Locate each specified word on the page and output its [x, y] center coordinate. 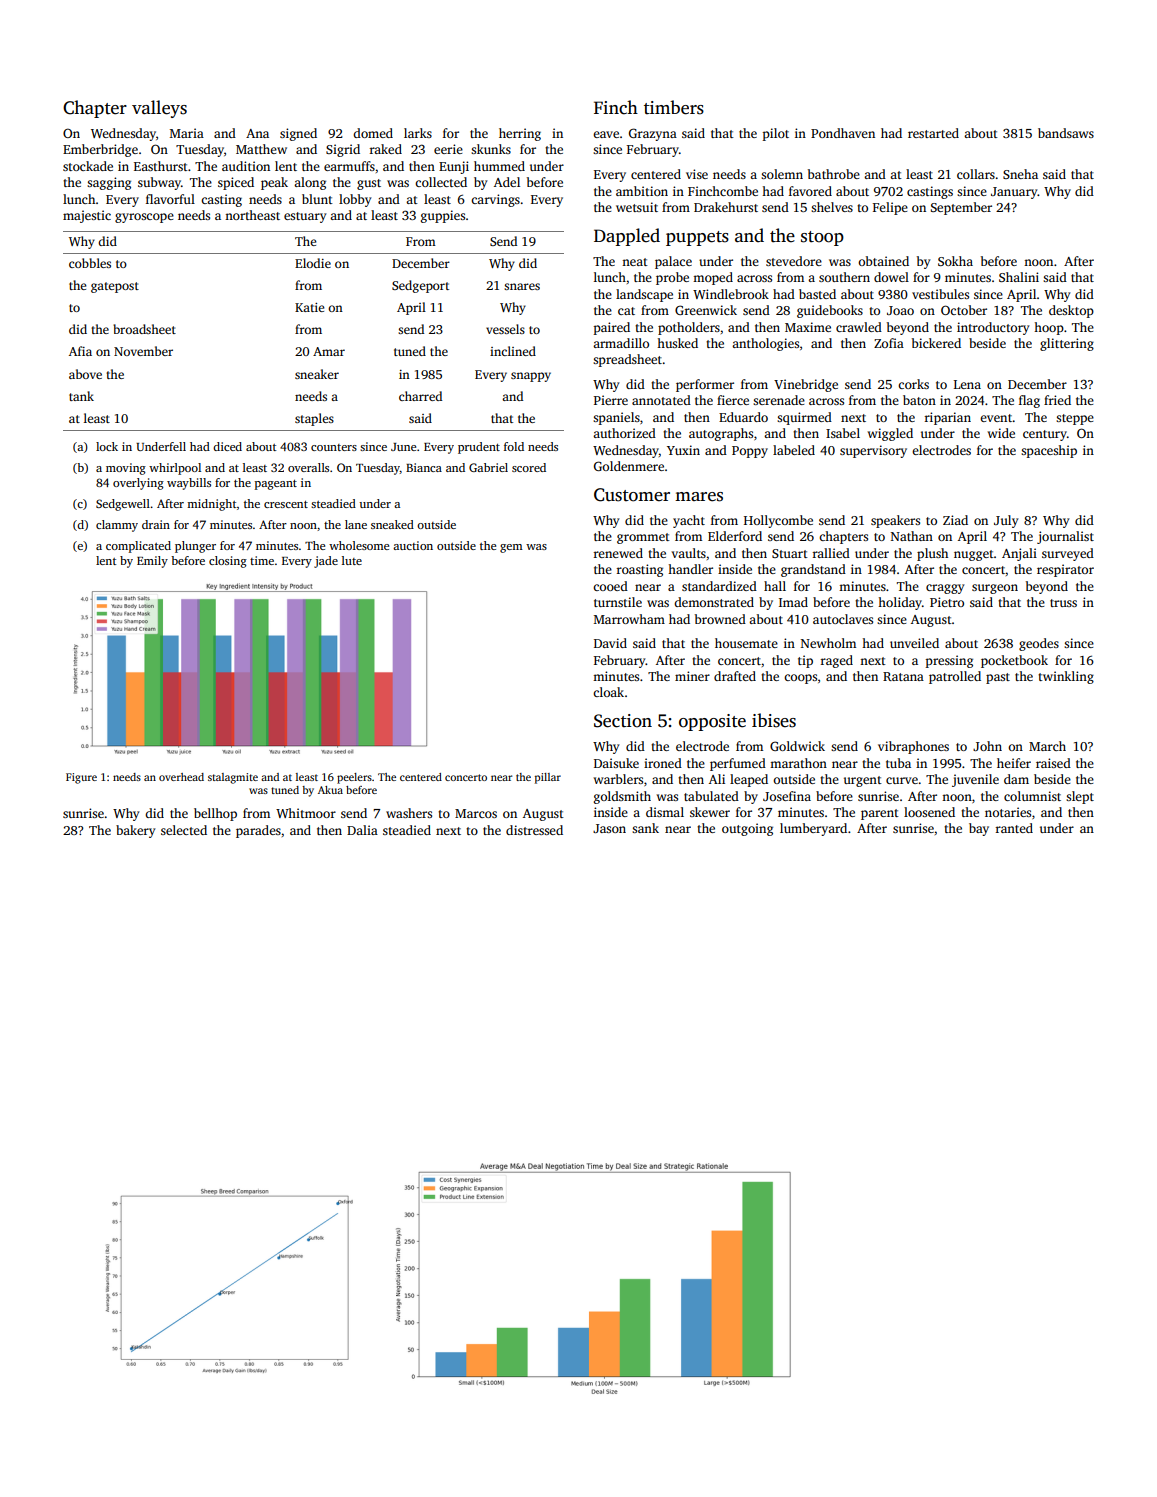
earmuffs [349, 166]
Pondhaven [843, 133]
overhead [181, 777]
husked [677, 343]
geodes [1039, 644]
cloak [608, 692]
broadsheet [144, 329]
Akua [330, 790]
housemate [746, 643]
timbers [674, 107]
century [1045, 435]
